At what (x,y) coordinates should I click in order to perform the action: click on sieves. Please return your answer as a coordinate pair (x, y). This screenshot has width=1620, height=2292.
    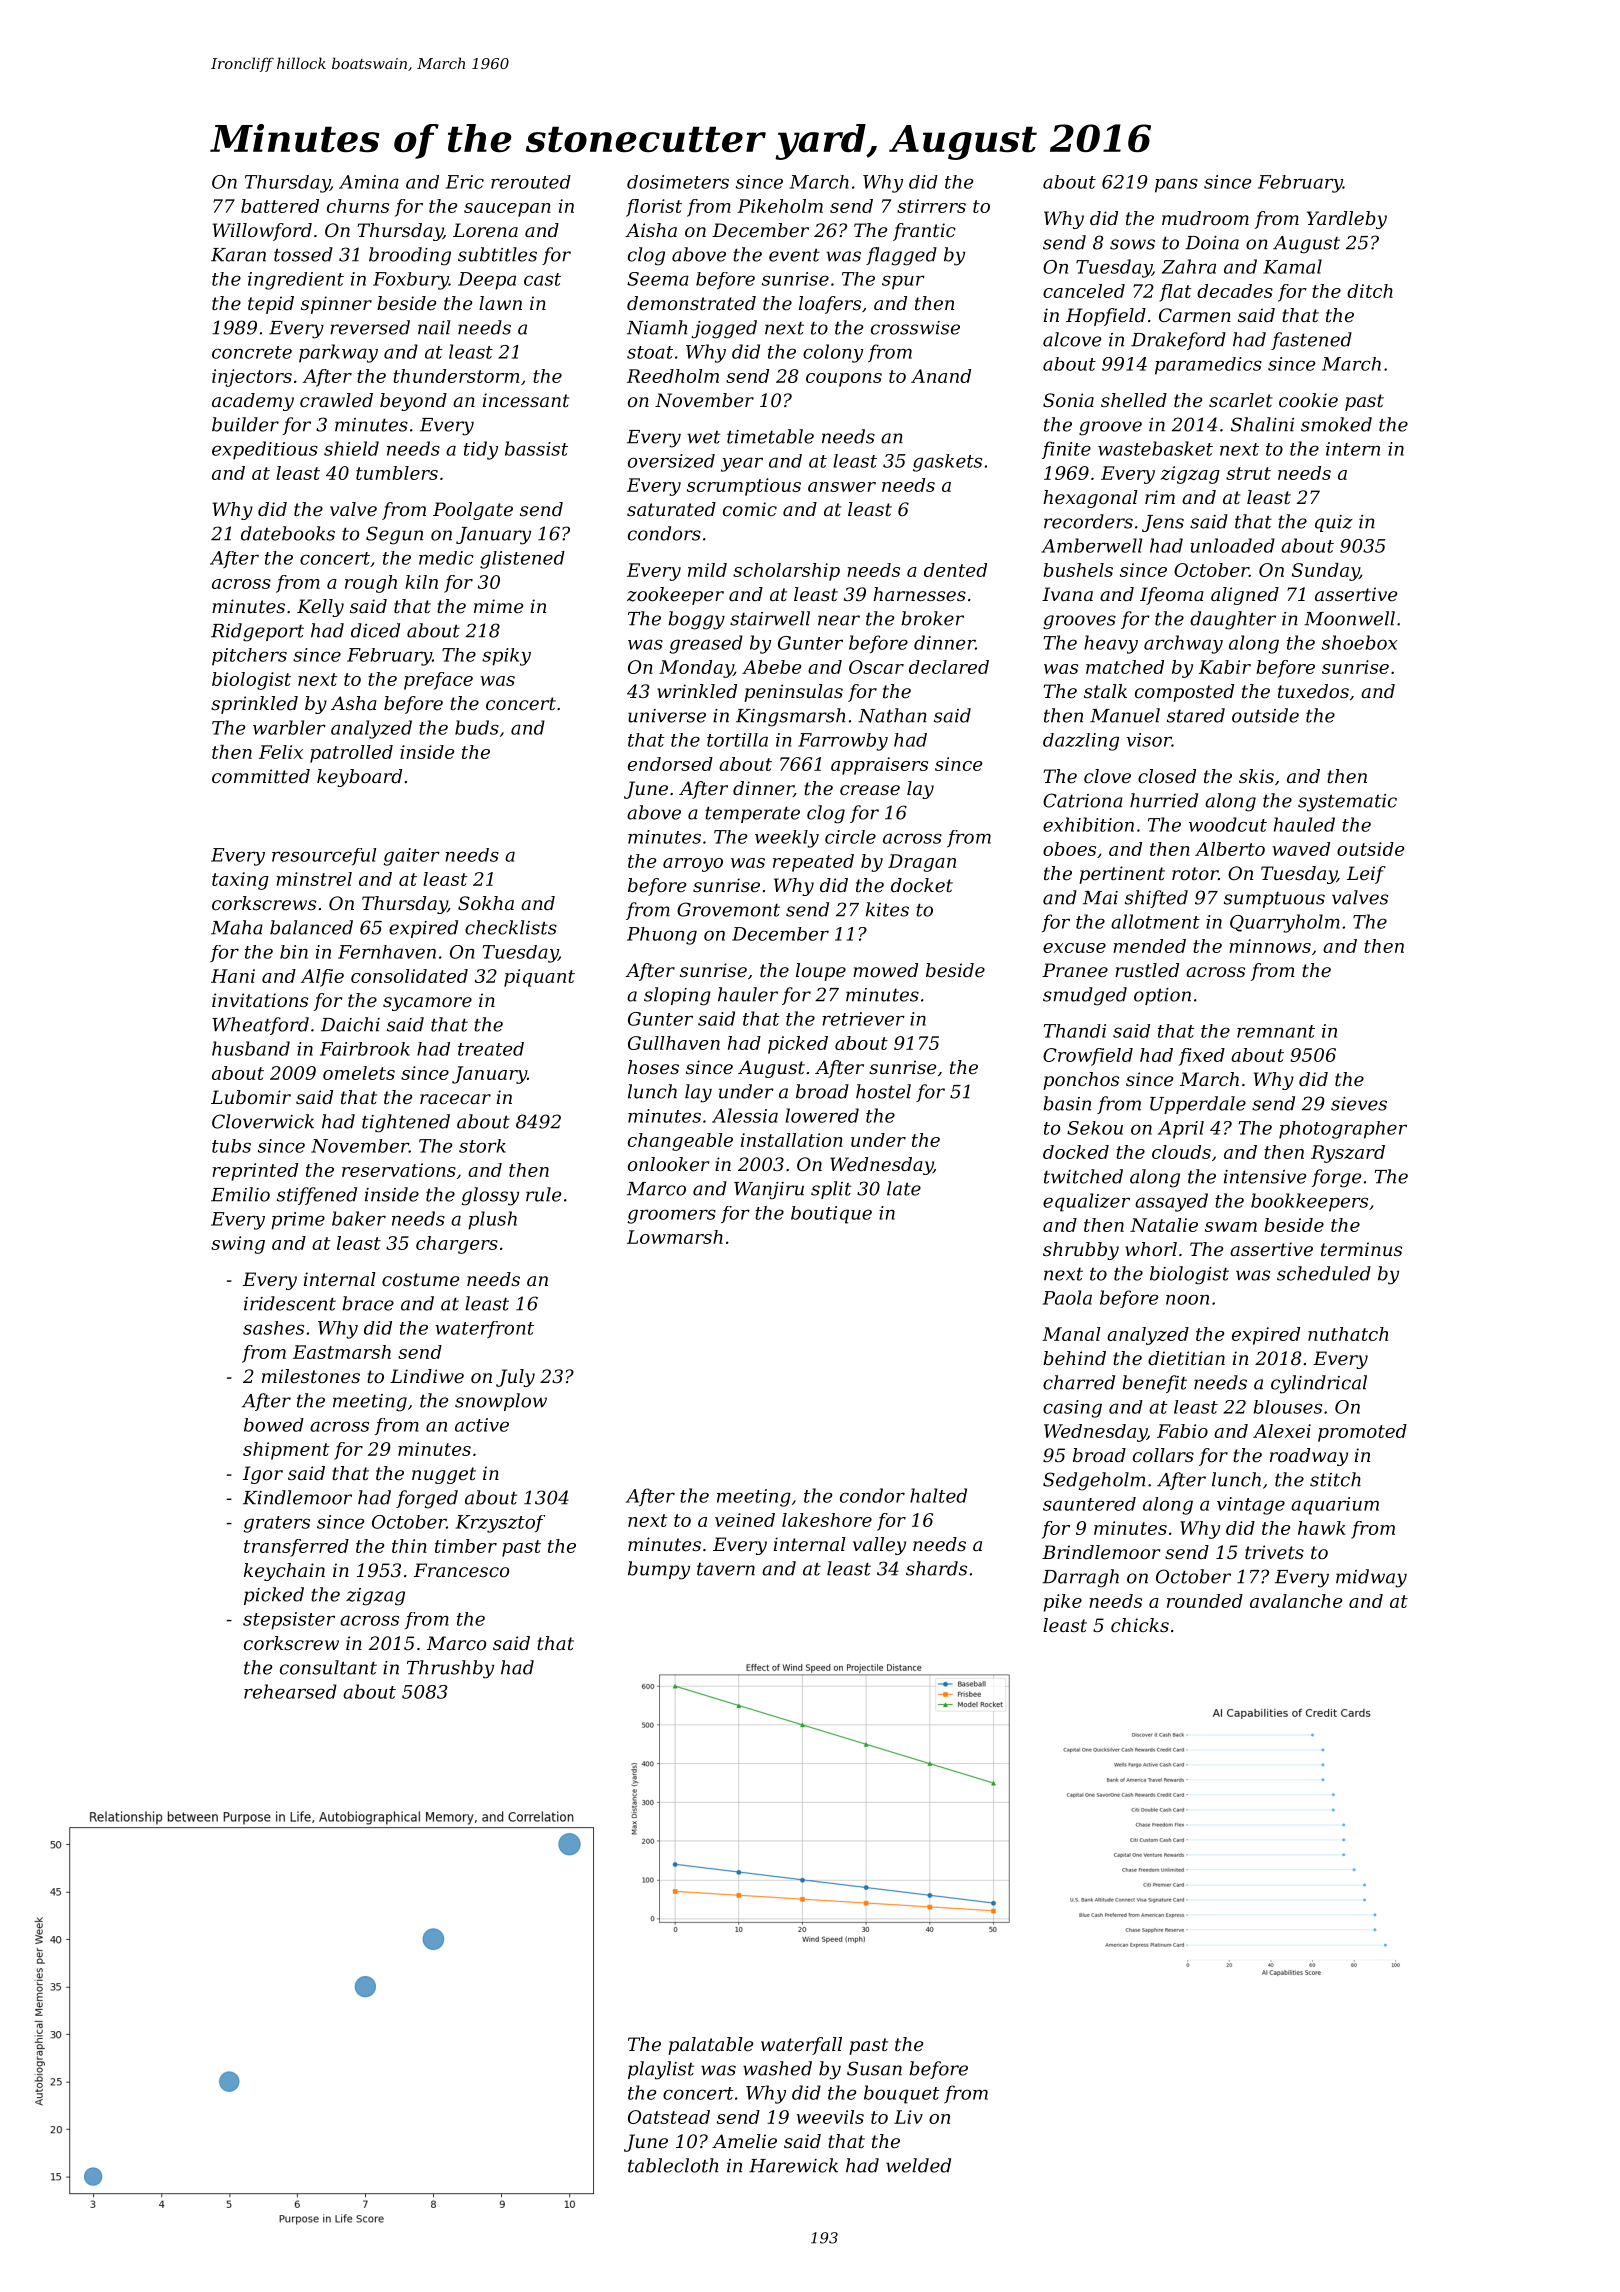
    Looking at the image, I should click on (1359, 1104).
